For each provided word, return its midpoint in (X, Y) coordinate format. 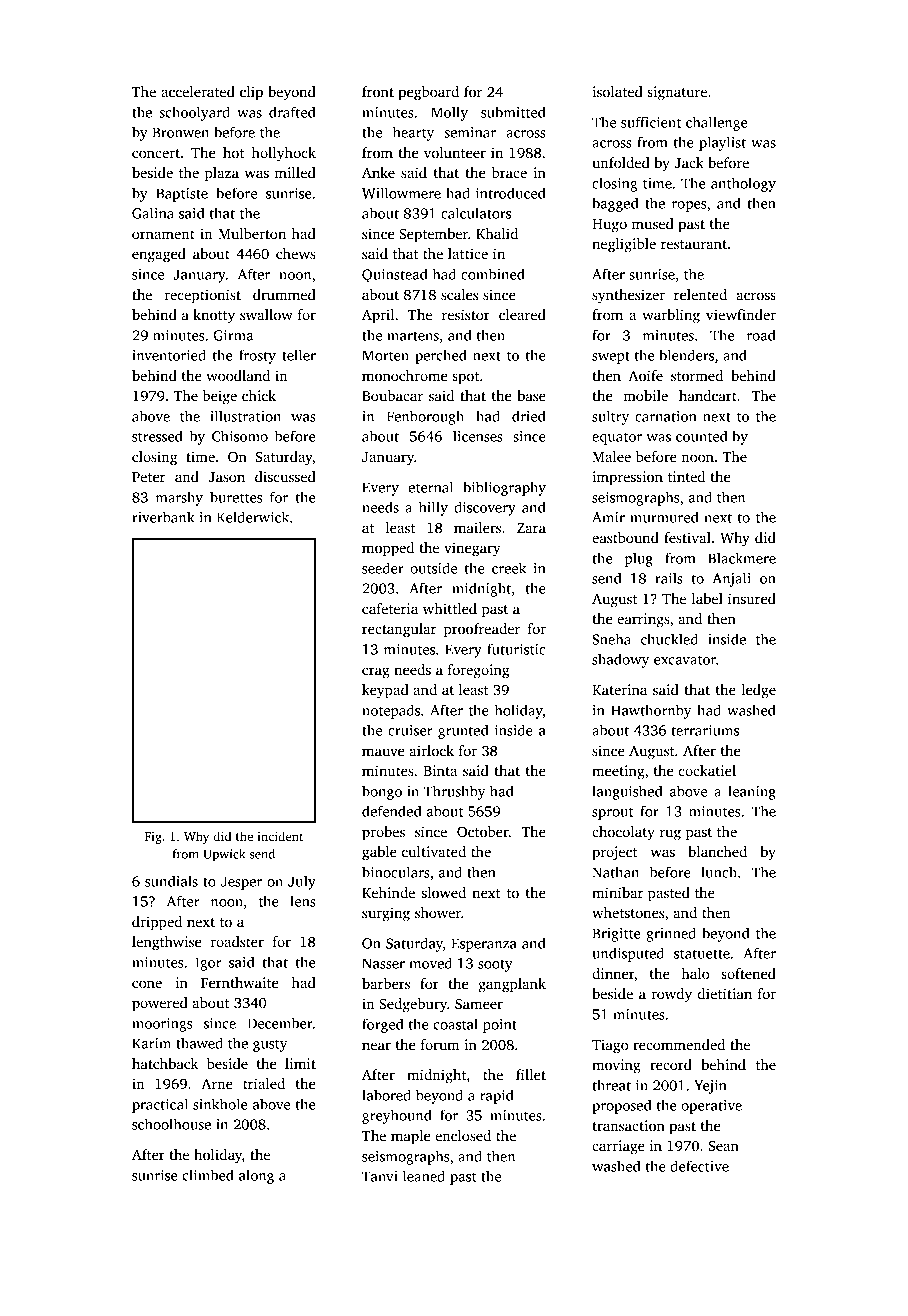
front (378, 91)
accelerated (198, 91)
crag (376, 673)
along (256, 1176)
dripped (157, 923)
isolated (617, 91)
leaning (752, 792)
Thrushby (454, 792)
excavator (685, 660)
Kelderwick (253, 517)
